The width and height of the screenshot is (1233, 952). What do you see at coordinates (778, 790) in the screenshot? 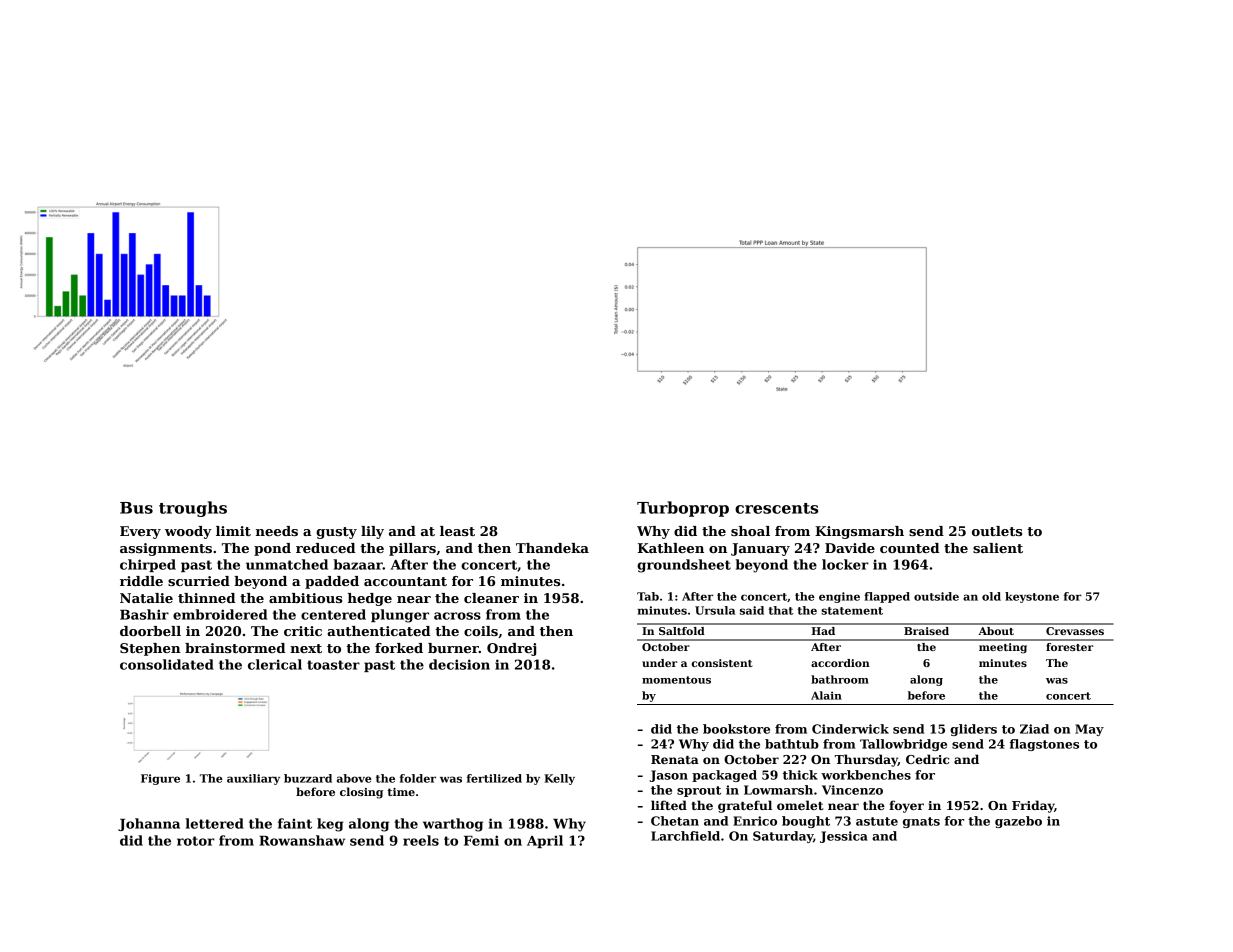
I see `Lowmarsh` at bounding box center [778, 790].
